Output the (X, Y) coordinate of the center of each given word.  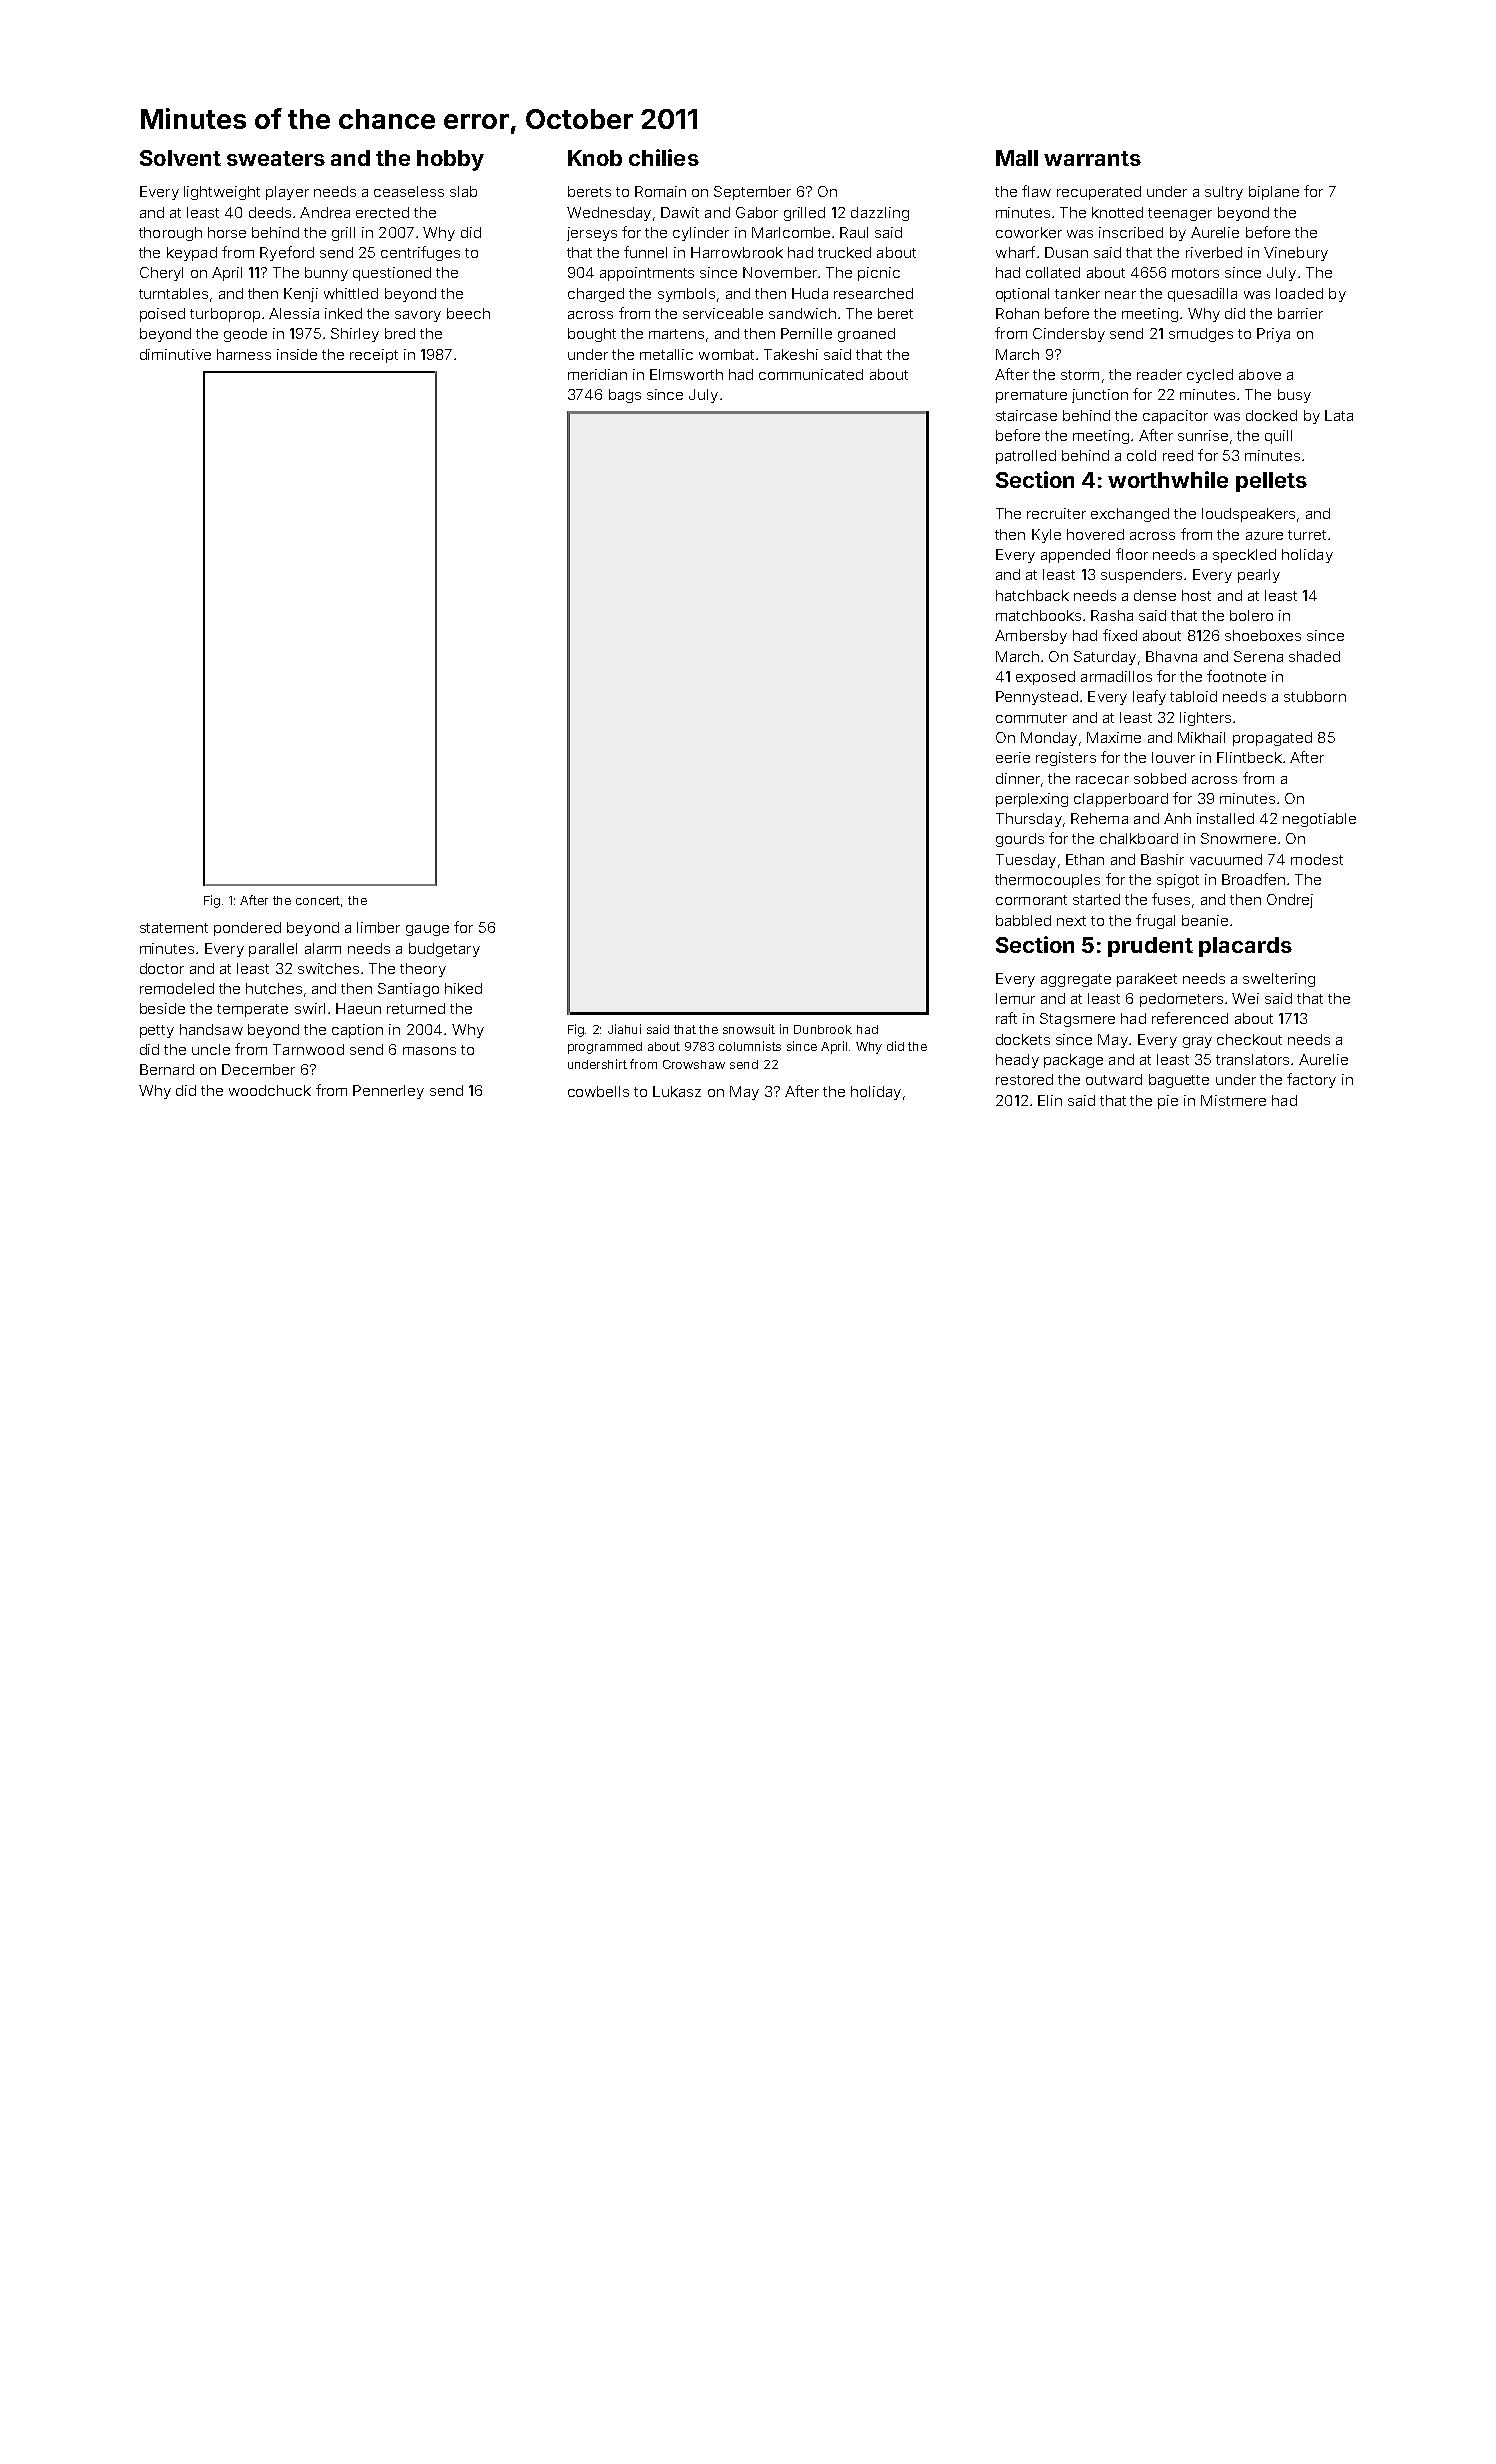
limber (378, 927)
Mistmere (1233, 1100)
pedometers (1181, 1000)
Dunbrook (823, 1029)
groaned (866, 335)
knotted (1117, 212)
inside (297, 354)
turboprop (225, 315)
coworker (1029, 232)
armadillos (1116, 676)
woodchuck (270, 1090)
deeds (270, 212)
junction (1100, 396)
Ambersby (1031, 637)
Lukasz (677, 1091)
